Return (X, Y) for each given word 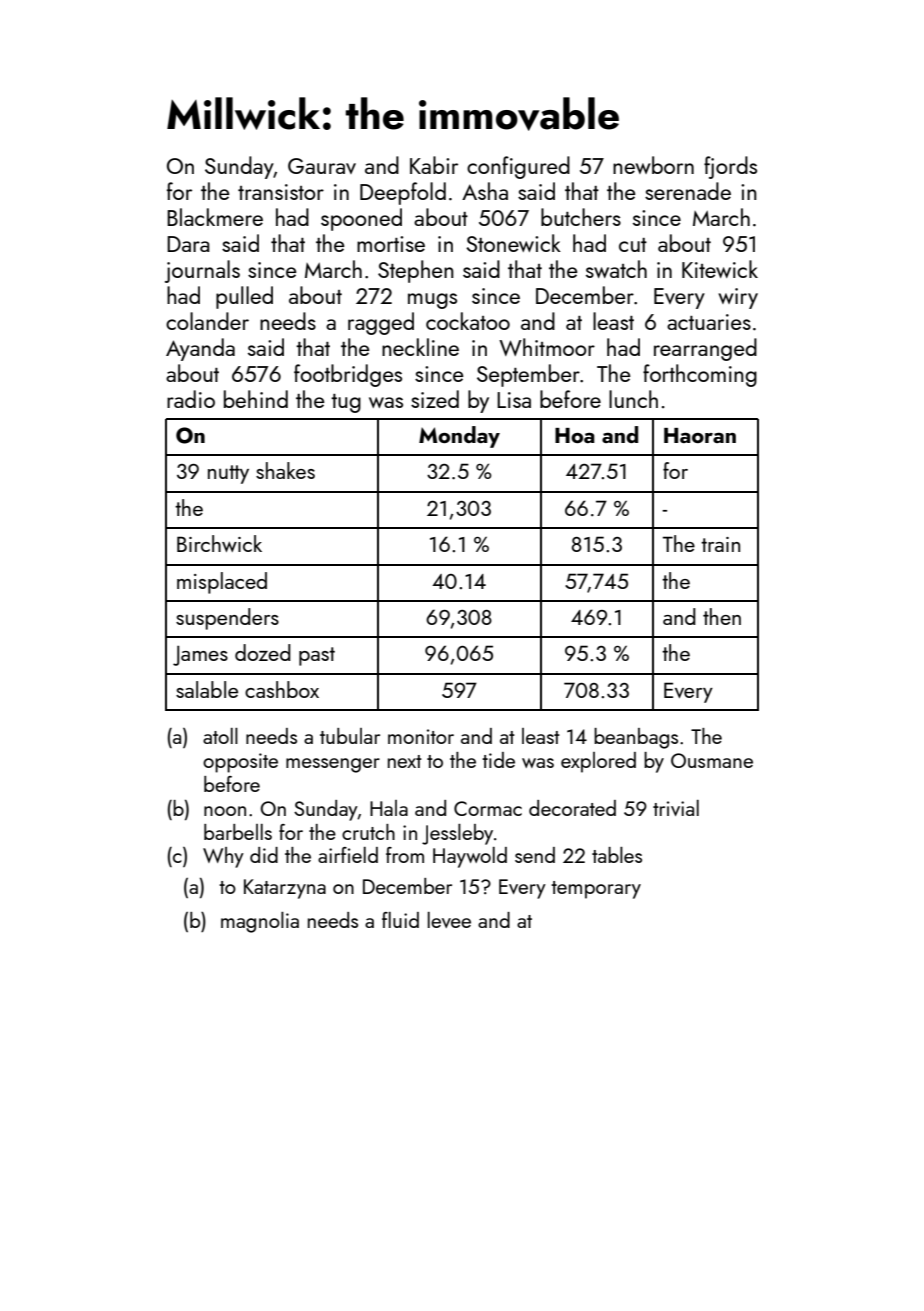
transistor (281, 192)
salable (207, 689)
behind (256, 399)
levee (449, 920)
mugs (432, 301)
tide (498, 760)
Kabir (434, 165)
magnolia (260, 922)
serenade (688, 191)
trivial (676, 808)
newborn (653, 165)
